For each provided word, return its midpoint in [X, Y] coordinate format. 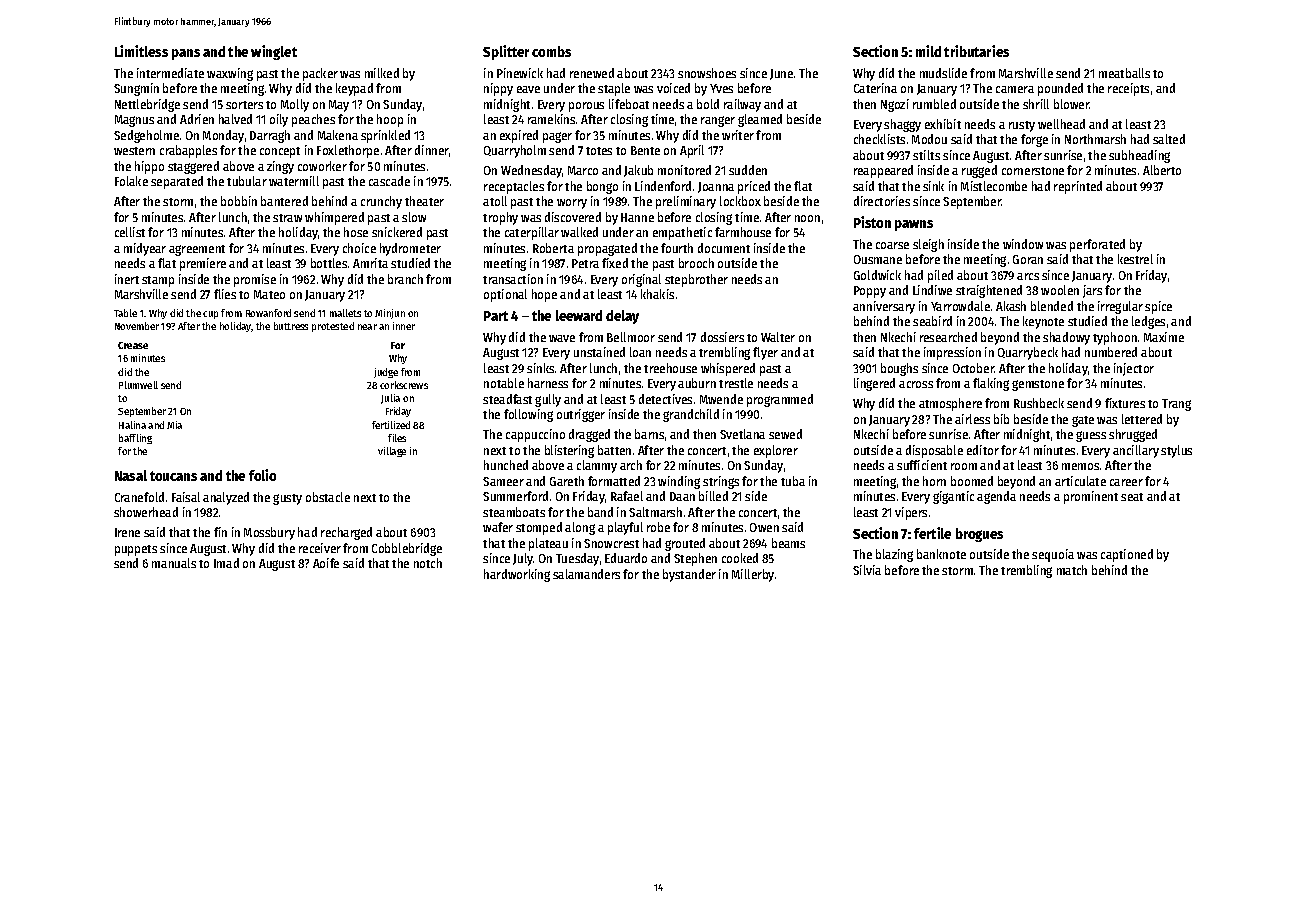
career [1126, 482]
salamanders [586, 574]
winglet [274, 52]
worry [572, 204]
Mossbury [269, 533]
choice [359, 248]
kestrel [1135, 259]
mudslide [943, 73]
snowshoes [707, 73]
